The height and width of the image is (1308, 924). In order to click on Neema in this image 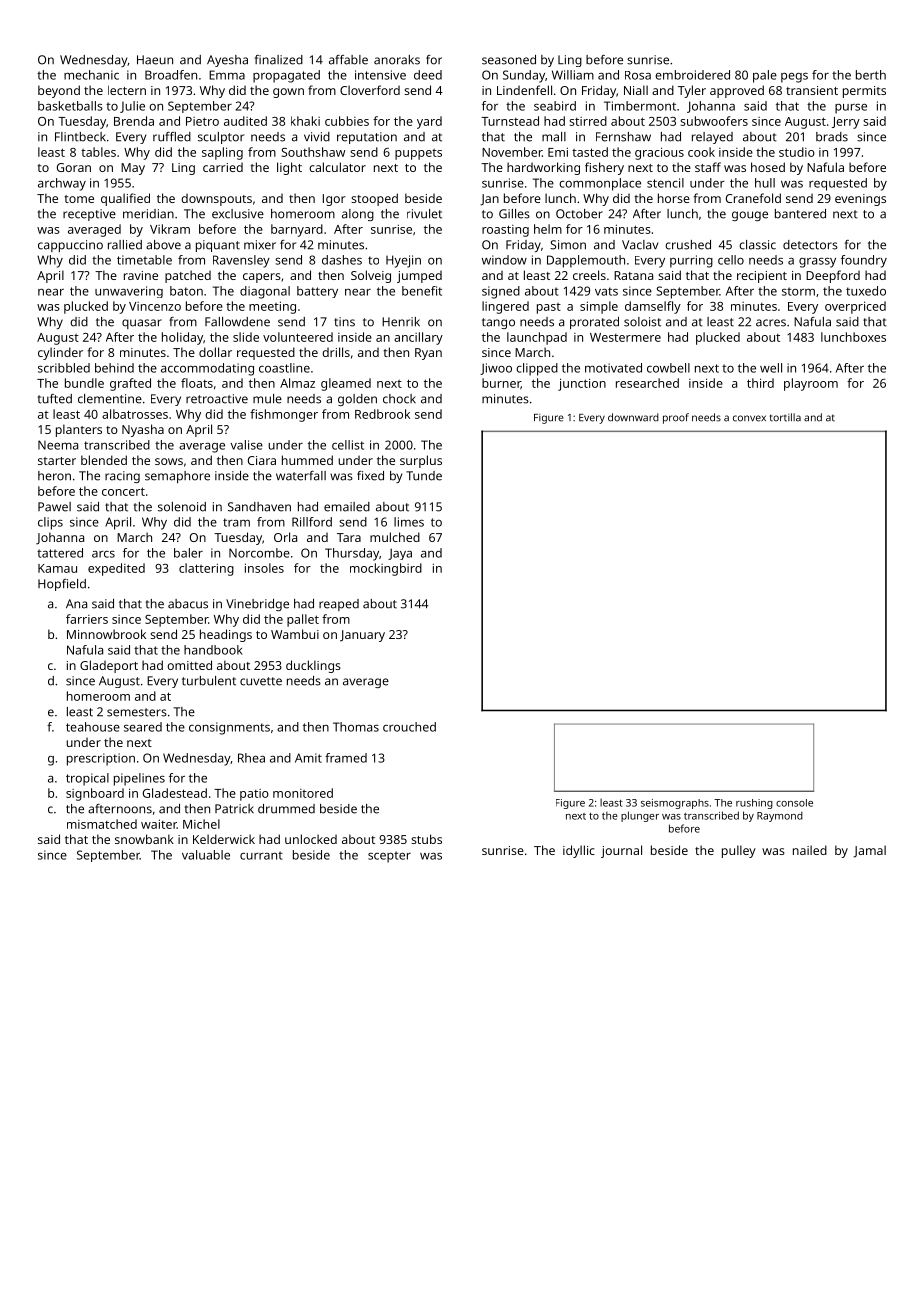, I will do `click(58, 445)`.
